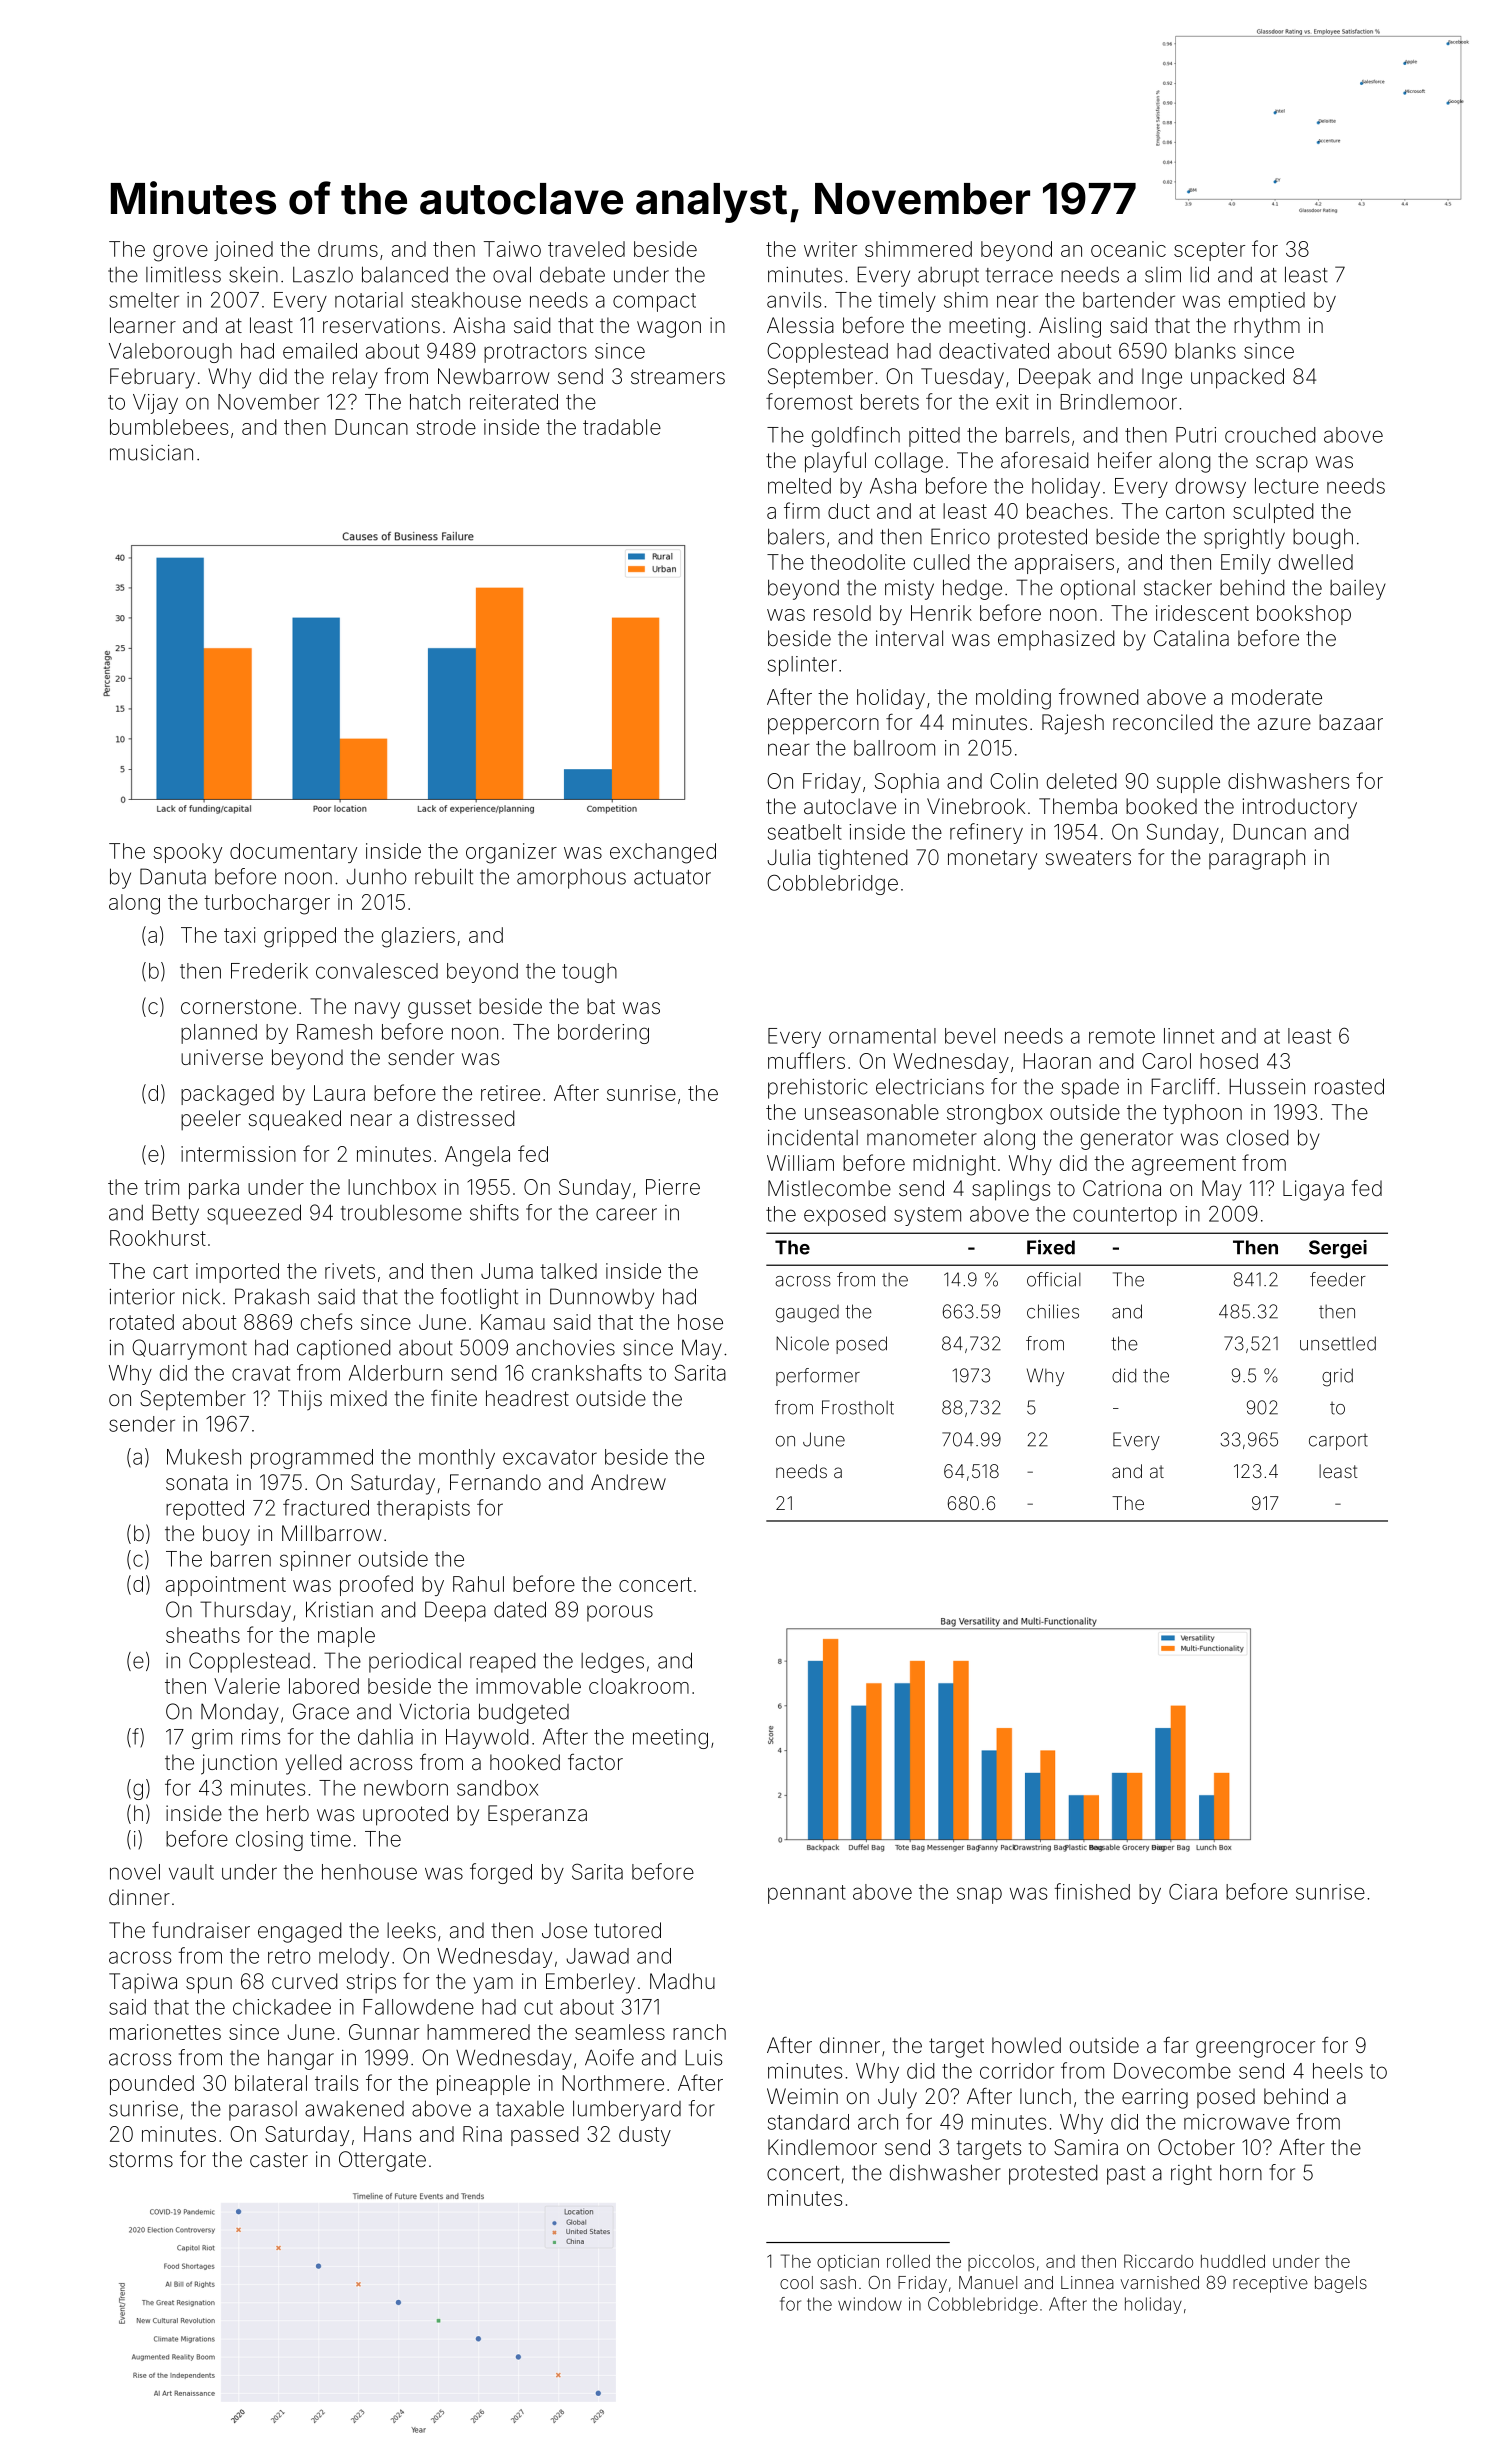 The height and width of the screenshot is (2464, 1496). What do you see at coordinates (535, 353) in the screenshot?
I see `protractors` at bounding box center [535, 353].
